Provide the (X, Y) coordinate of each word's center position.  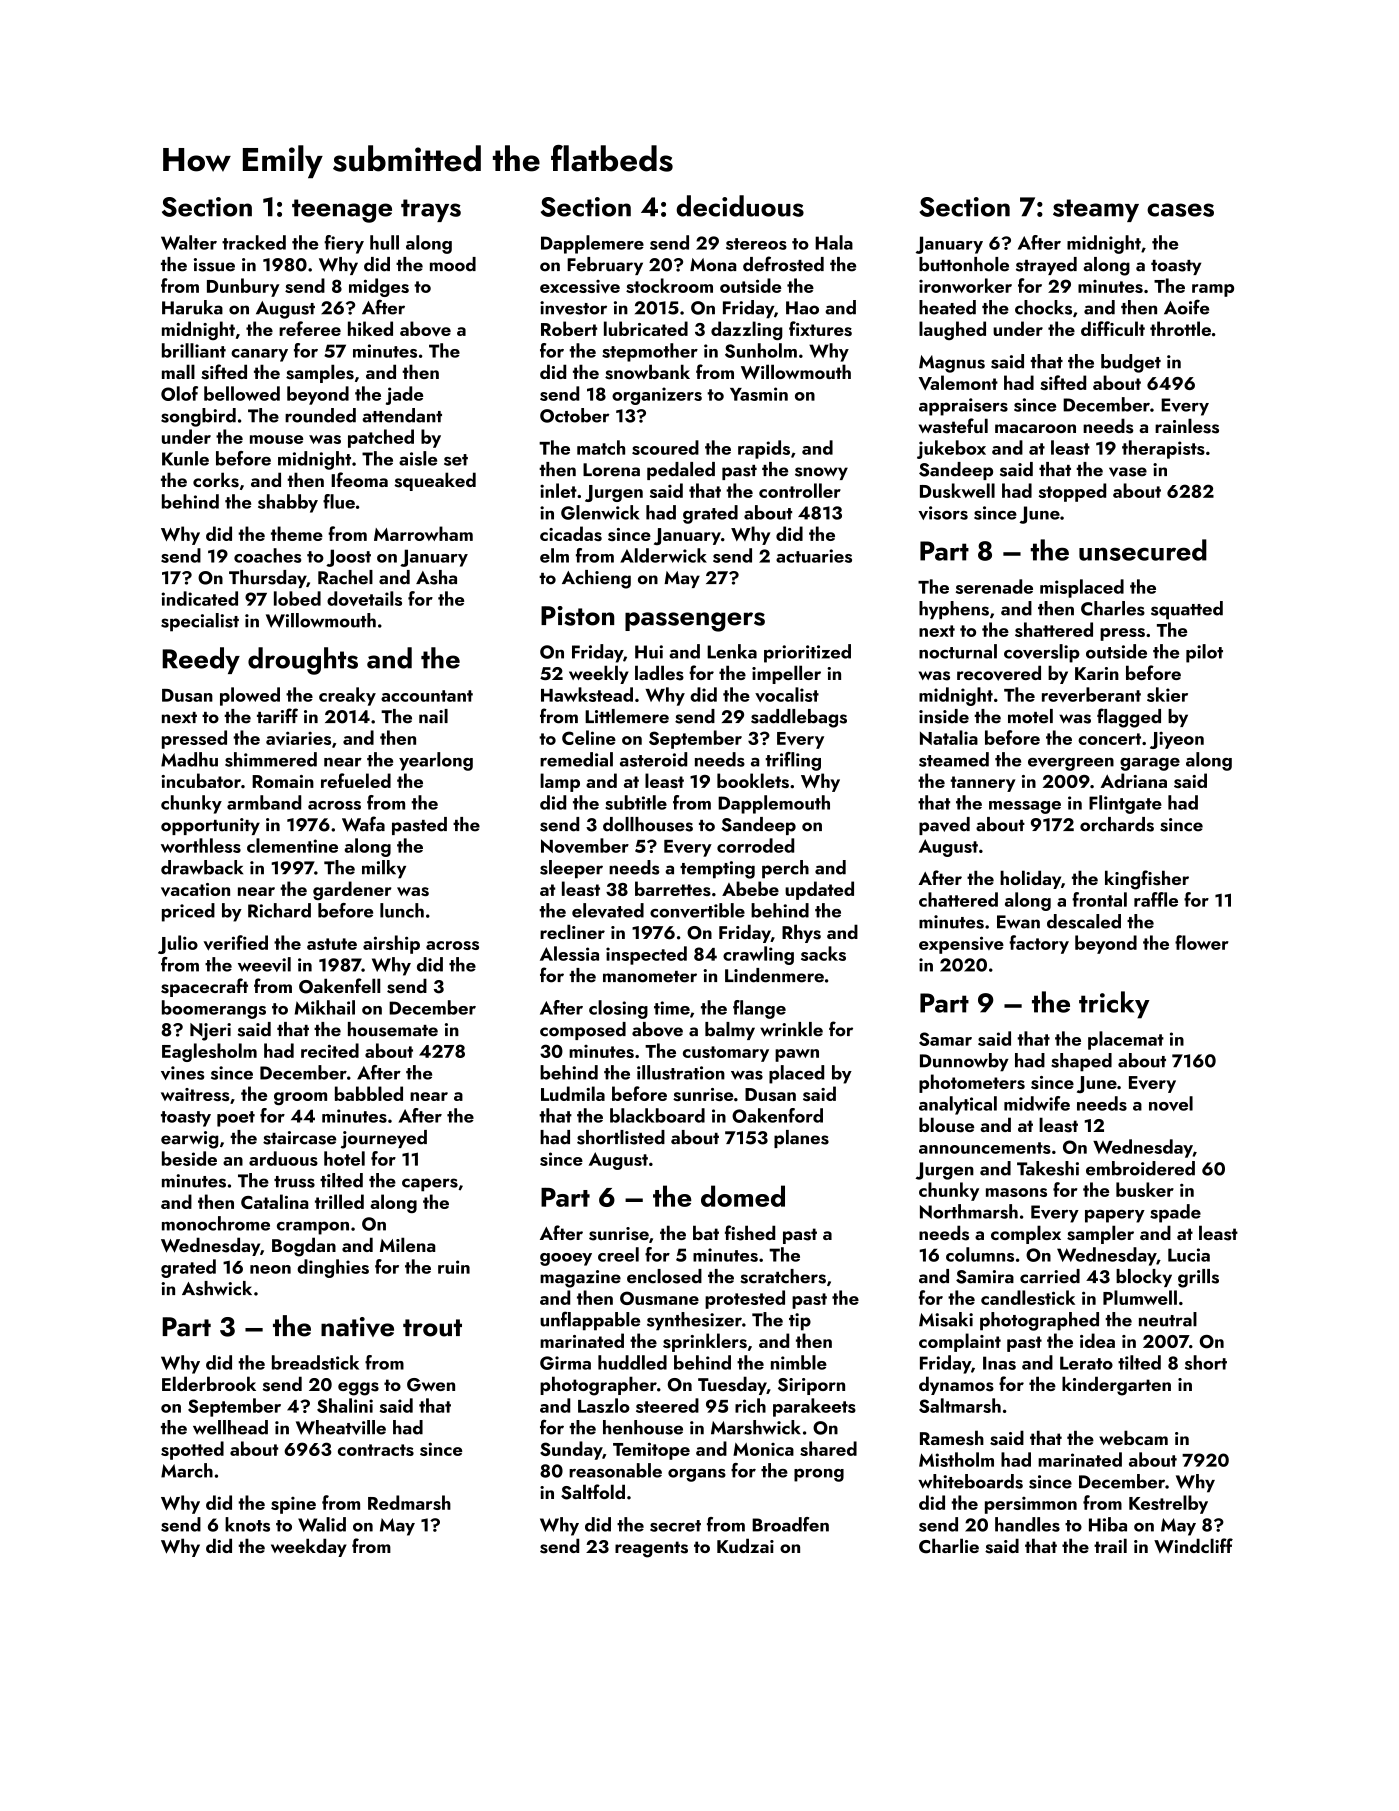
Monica (763, 1449)
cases (1180, 210)
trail (1110, 1545)
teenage (342, 211)
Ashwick (217, 1288)
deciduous (740, 206)
